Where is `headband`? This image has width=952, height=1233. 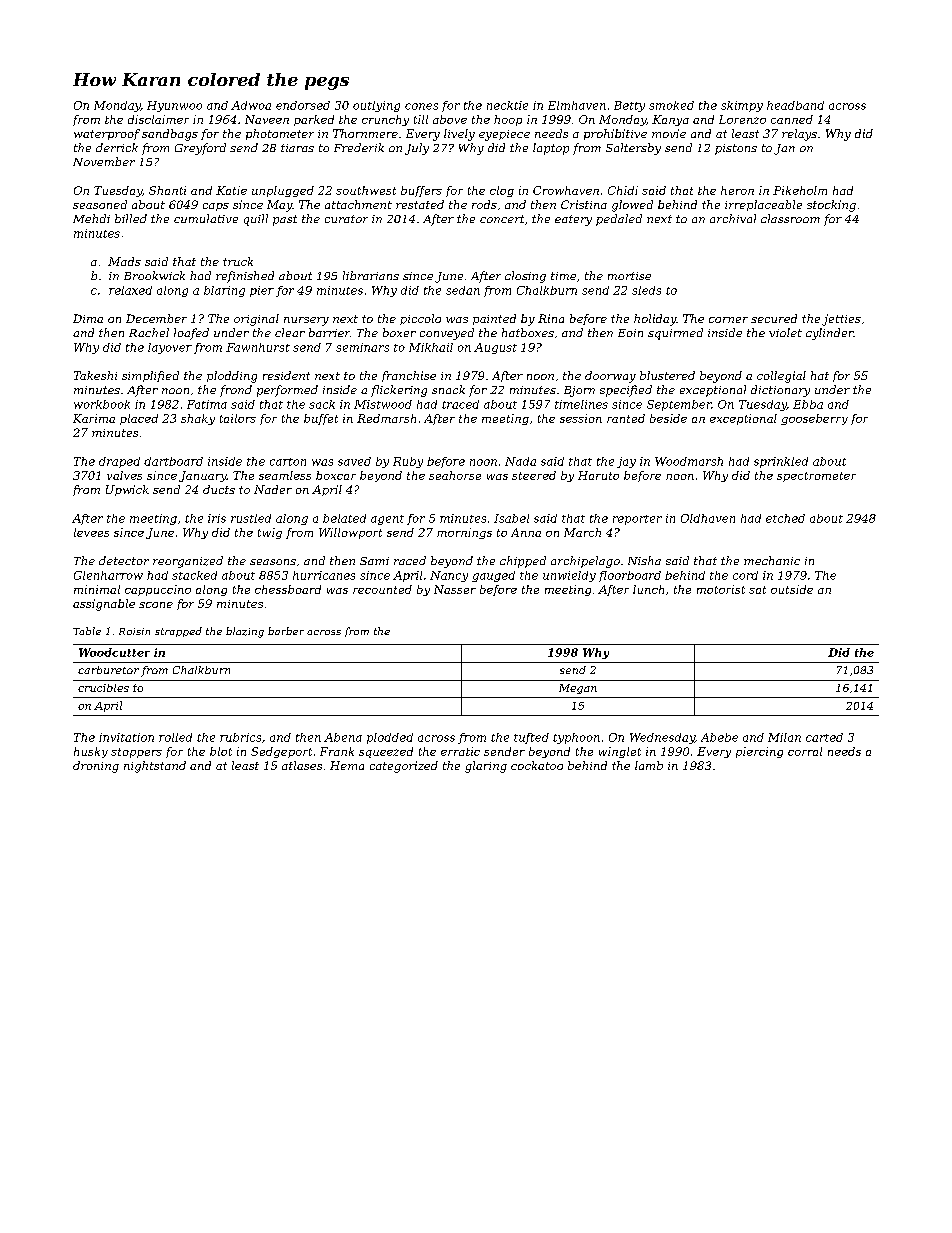 headband is located at coordinates (795, 105).
